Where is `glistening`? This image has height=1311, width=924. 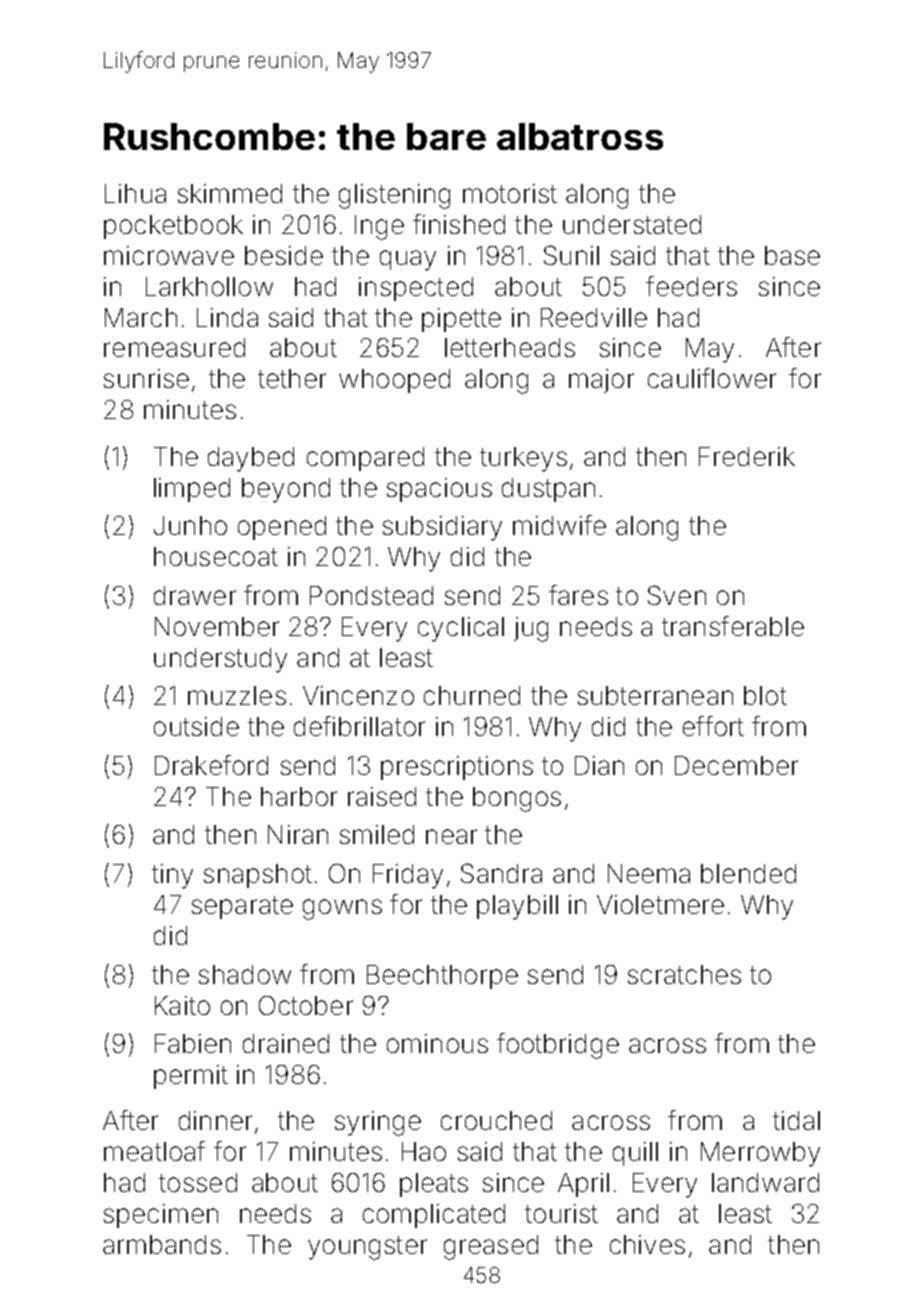 glistening is located at coordinates (394, 196).
